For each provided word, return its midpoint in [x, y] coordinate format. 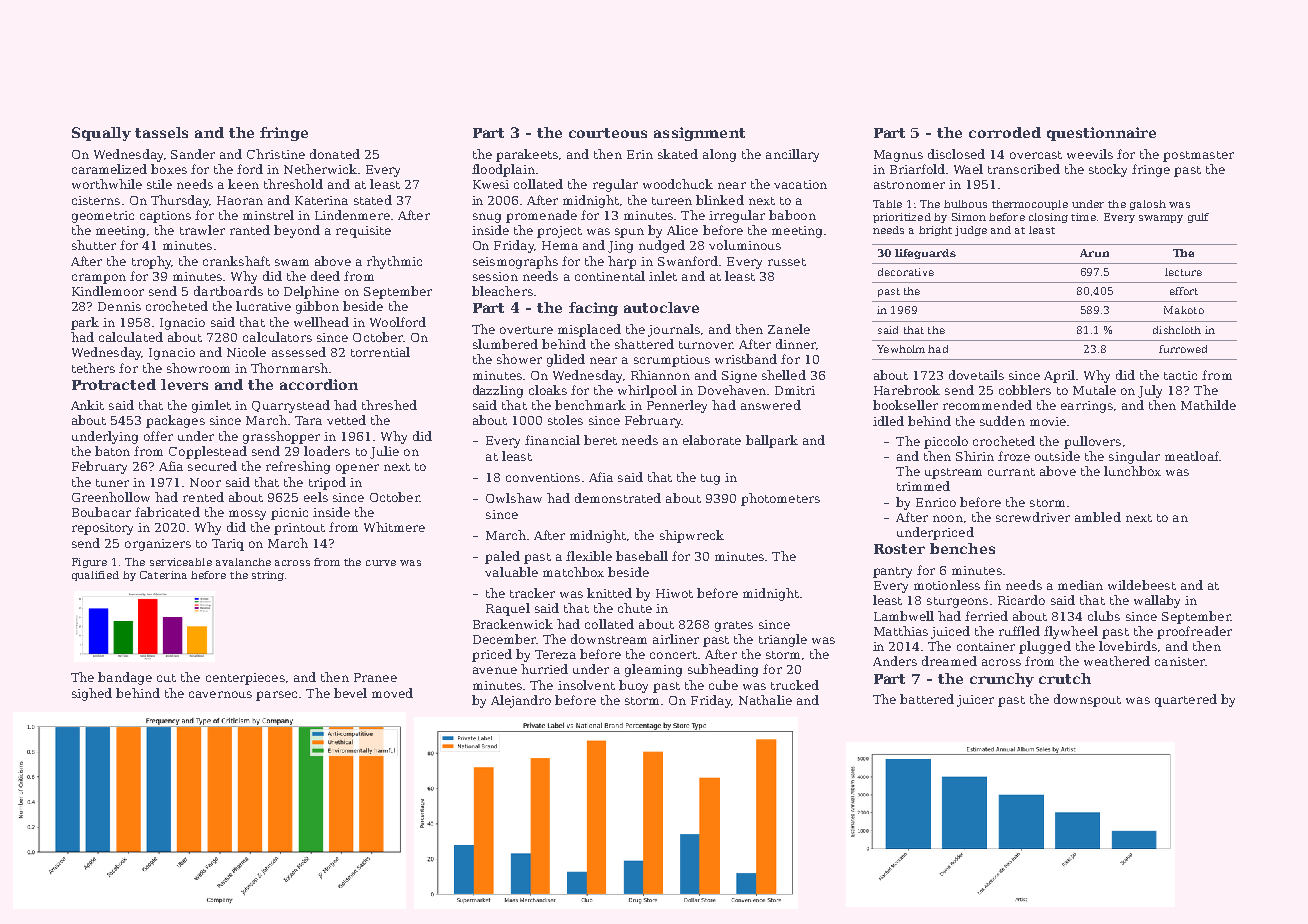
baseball [642, 556]
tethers [93, 368]
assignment [699, 134]
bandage [125, 678]
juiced [950, 632]
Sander [193, 154]
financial [552, 440]
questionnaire [1101, 134]
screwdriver [1033, 517]
